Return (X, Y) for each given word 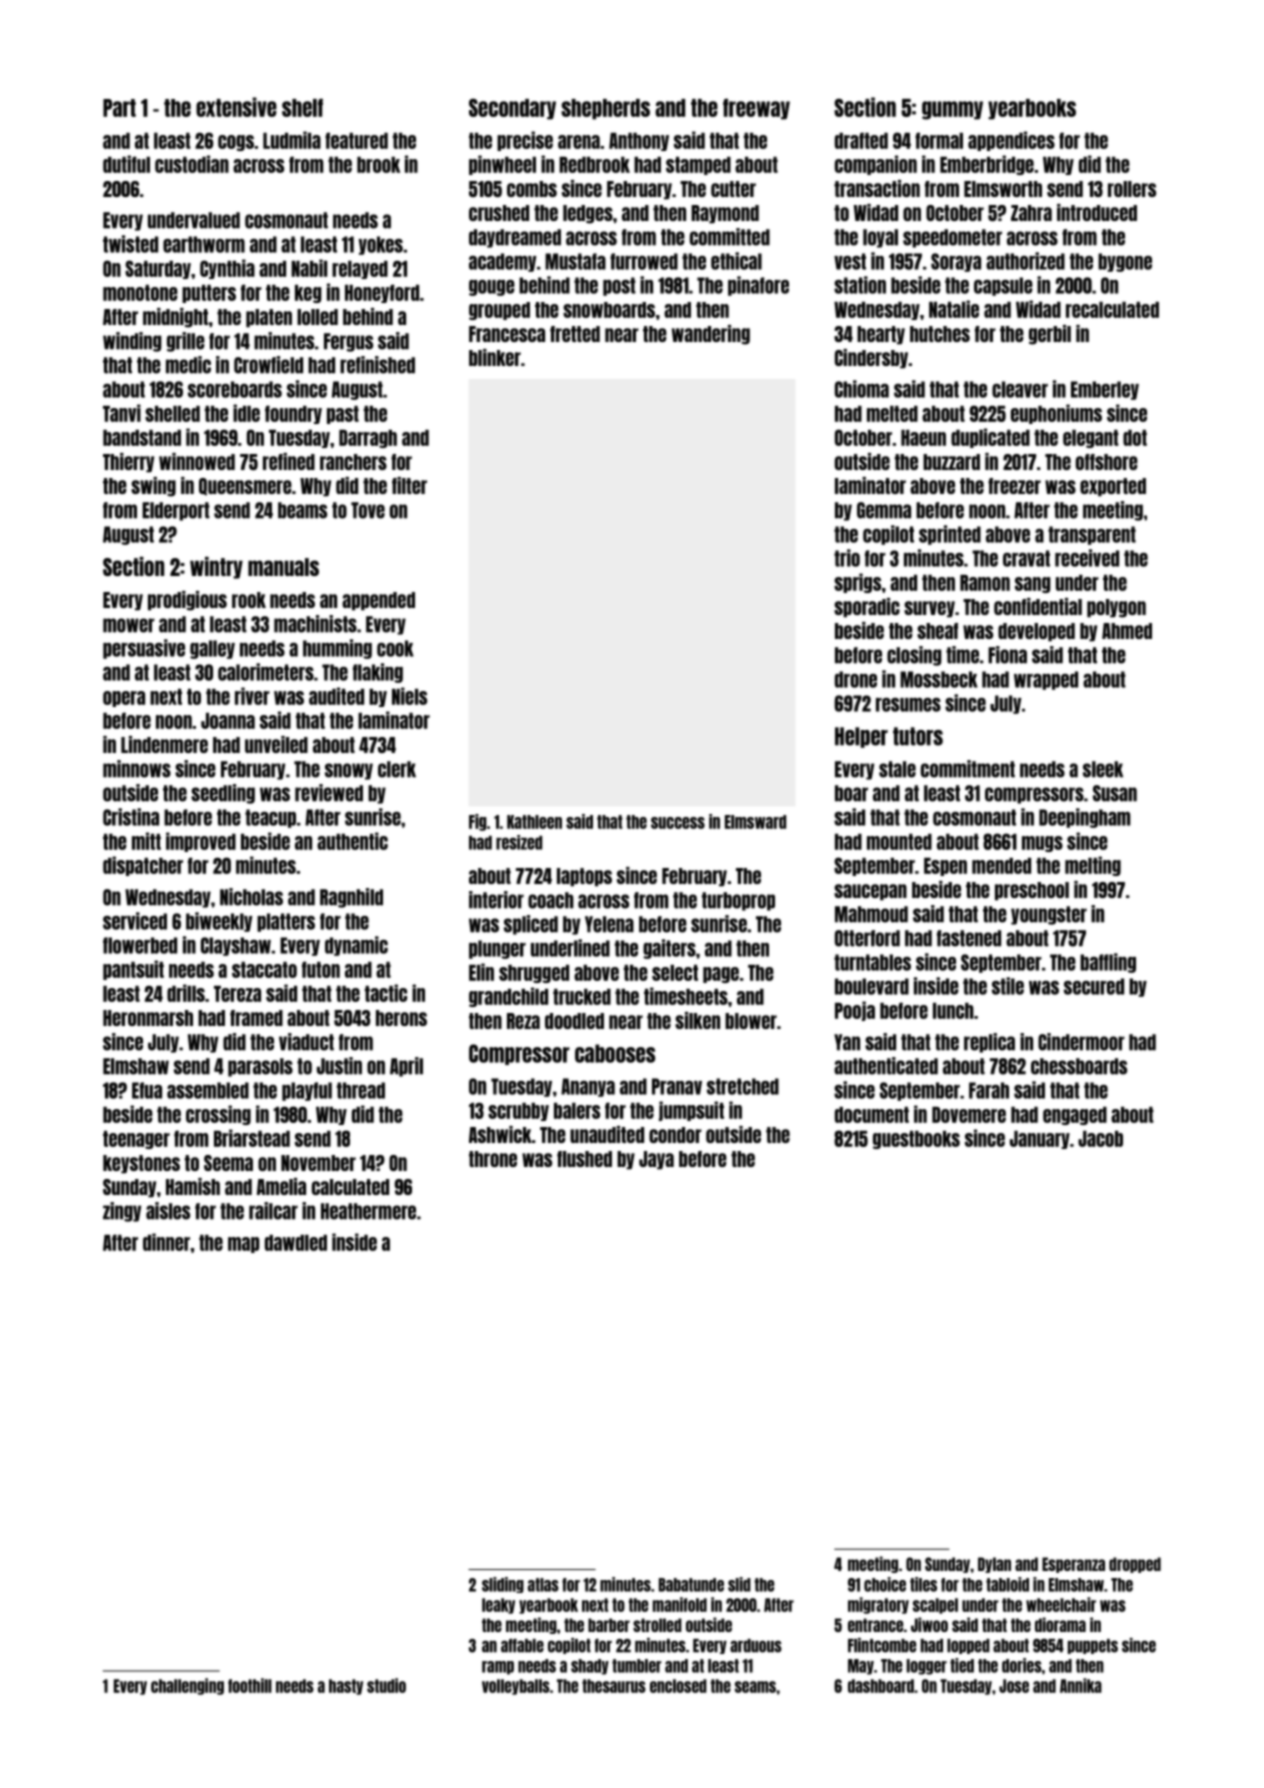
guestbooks (916, 1140)
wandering (711, 335)
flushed (584, 1159)
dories (1022, 1665)
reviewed (329, 793)
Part (119, 108)
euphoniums (1056, 414)
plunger (497, 949)
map (243, 1245)
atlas (543, 1585)
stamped (698, 166)
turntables (872, 962)
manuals (283, 567)
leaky (498, 1606)
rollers (1132, 189)
